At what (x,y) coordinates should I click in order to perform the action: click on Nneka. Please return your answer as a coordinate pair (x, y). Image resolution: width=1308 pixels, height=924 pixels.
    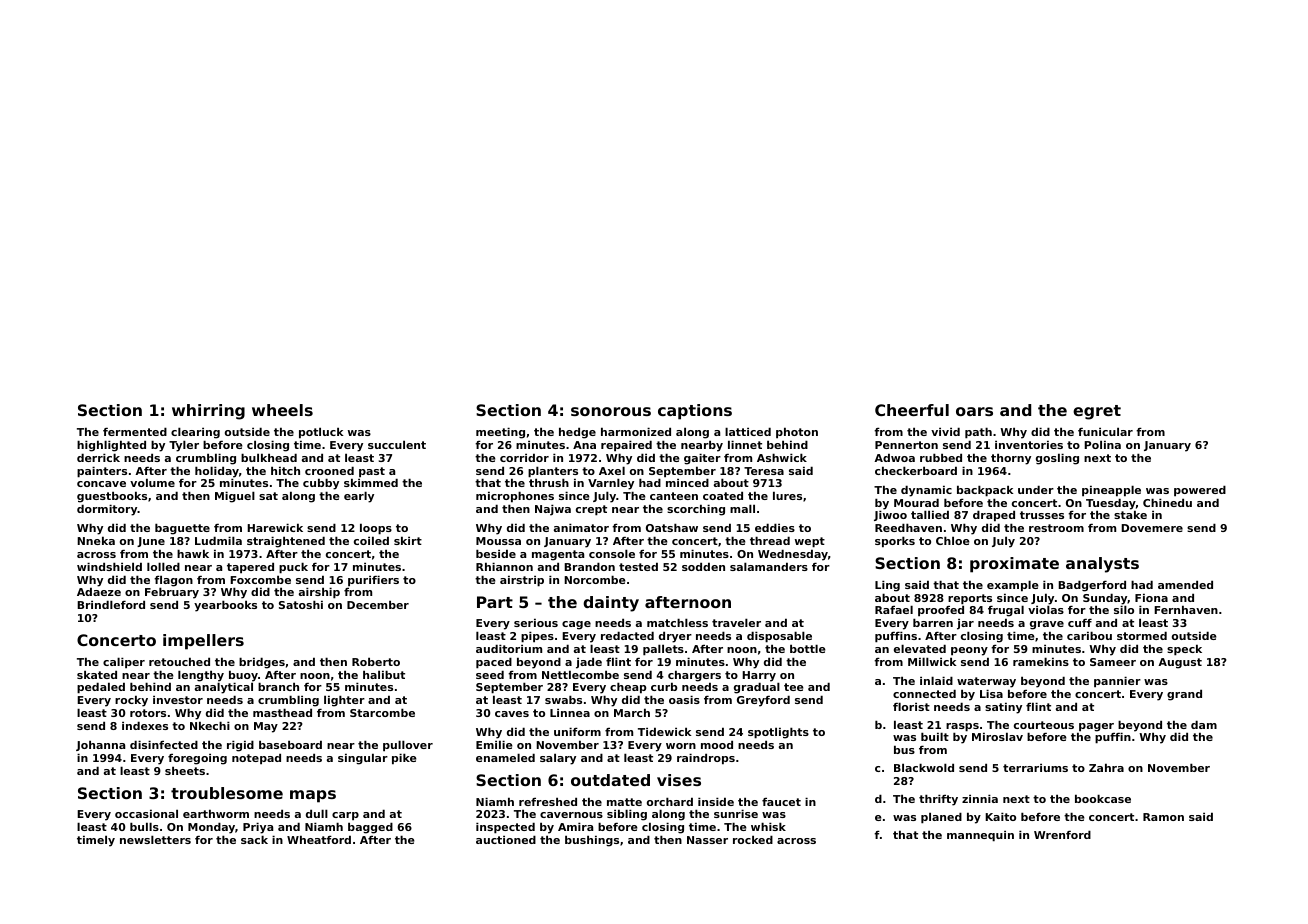
    Looking at the image, I should click on (96, 540).
